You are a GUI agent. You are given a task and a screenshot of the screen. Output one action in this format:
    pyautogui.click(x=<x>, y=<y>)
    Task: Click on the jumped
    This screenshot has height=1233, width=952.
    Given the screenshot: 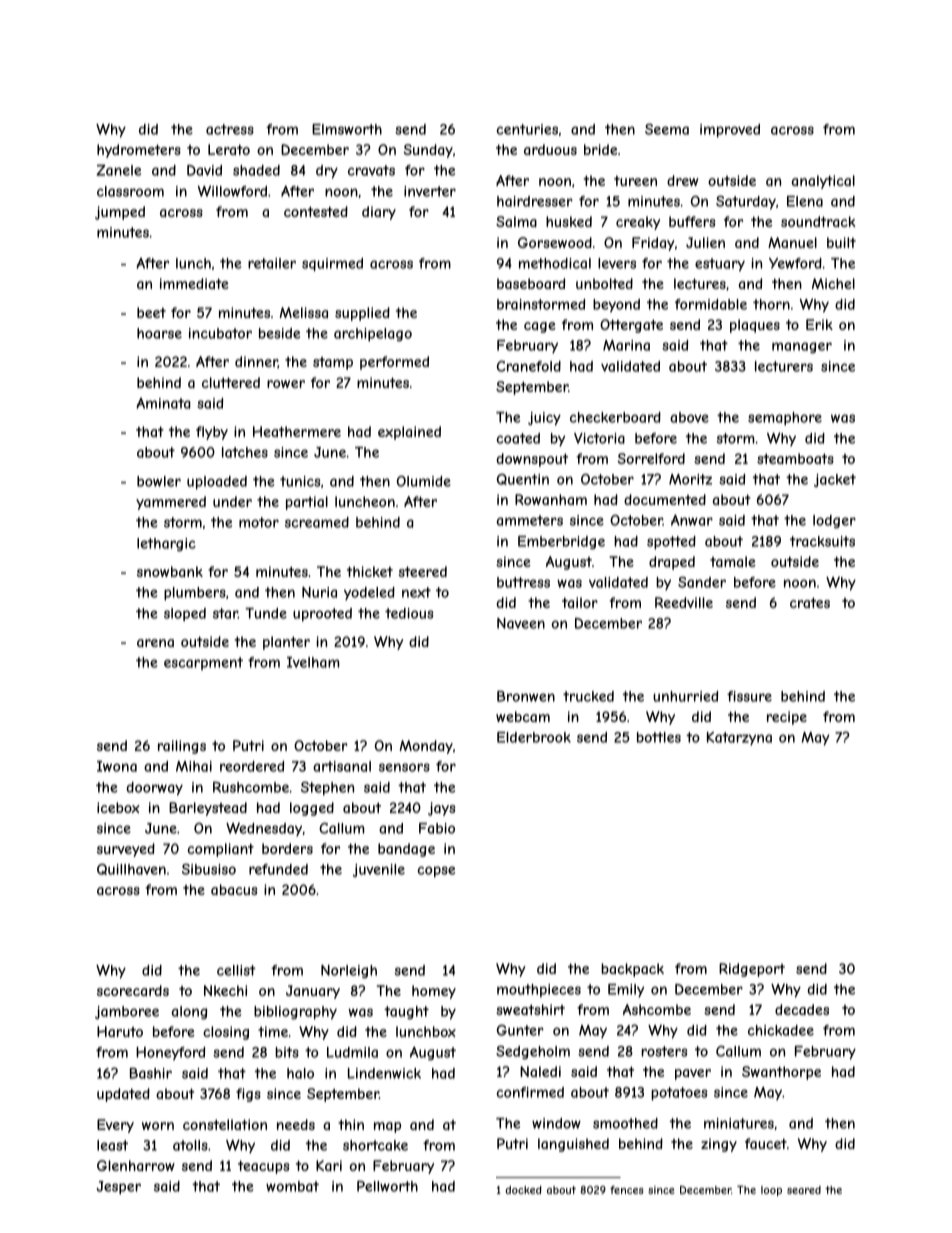 What is the action you would take?
    pyautogui.click(x=120, y=213)
